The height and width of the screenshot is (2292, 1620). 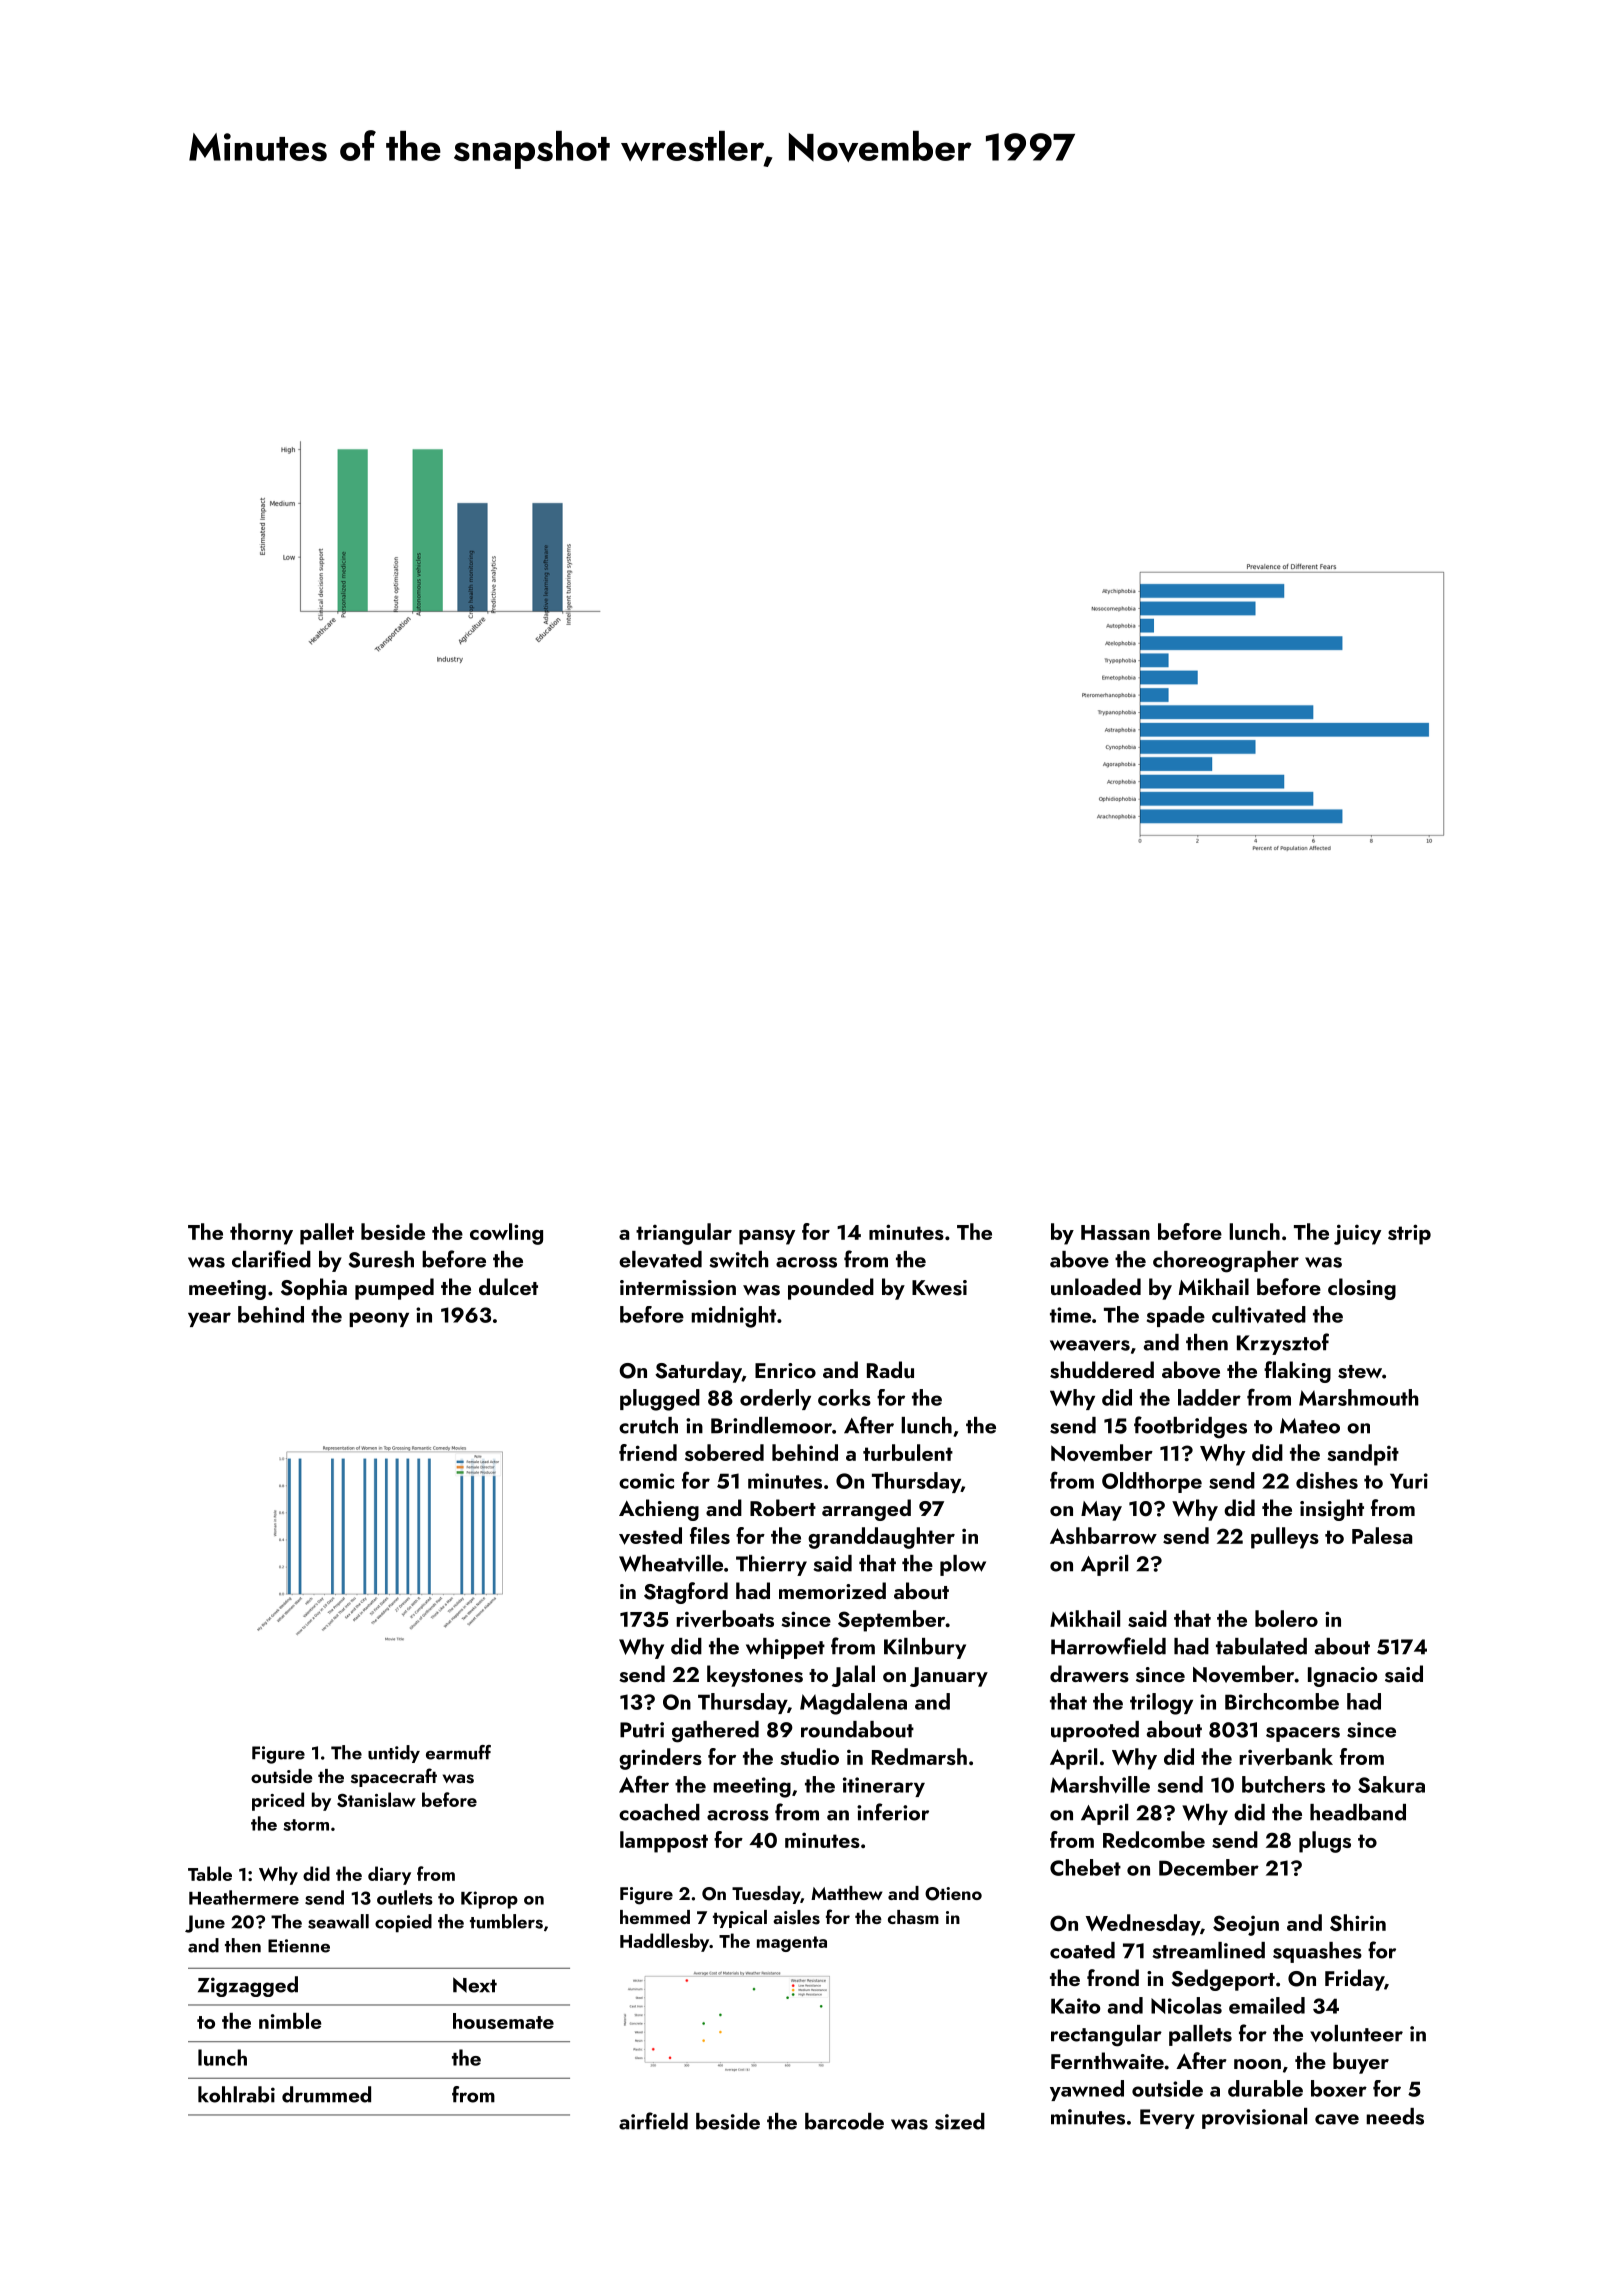 I want to click on riverboats, so click(x=725, y=1619).
